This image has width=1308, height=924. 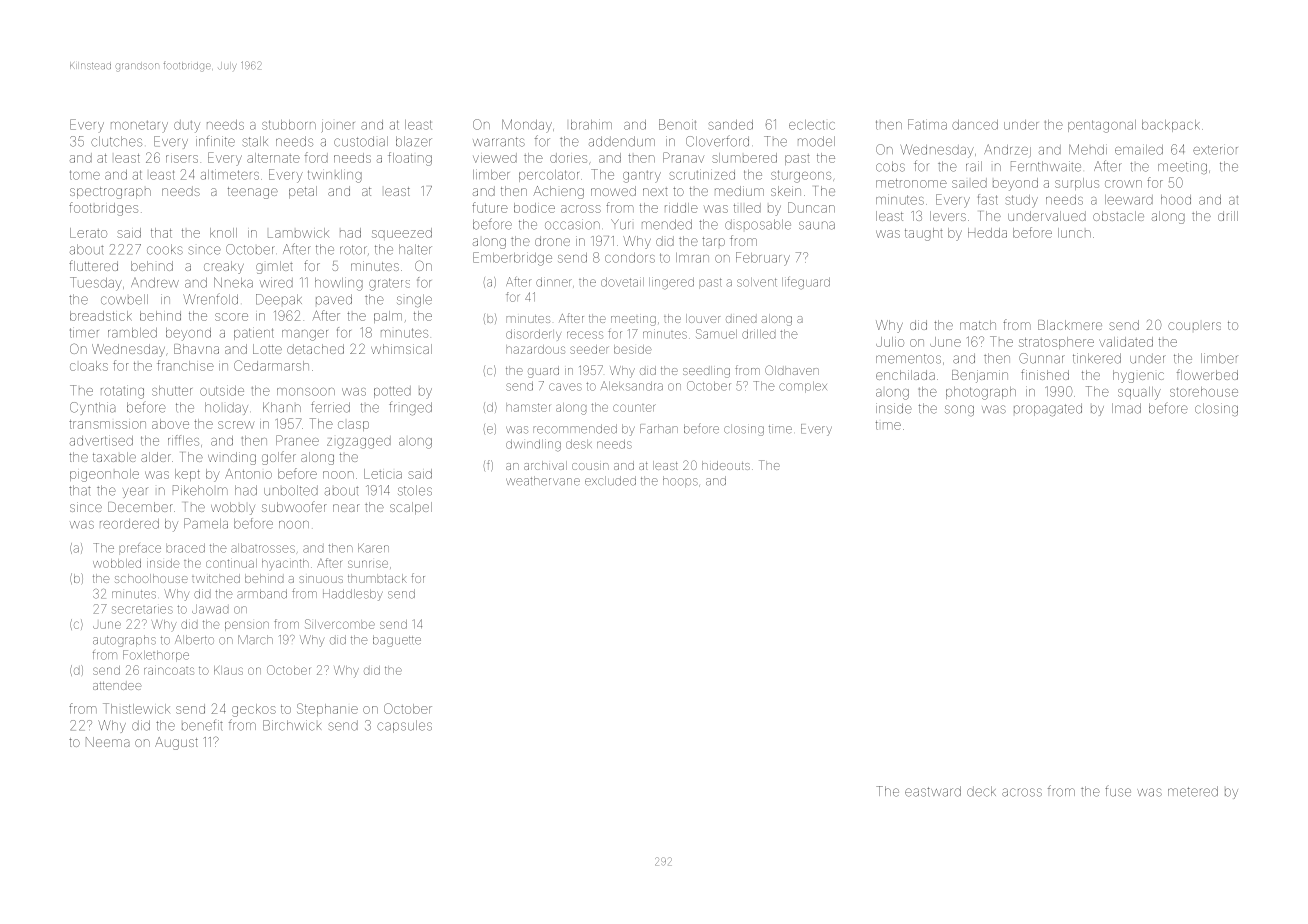 What do you see at coordinates (1193, 791) in the image?
I see `metered` at bounding box center [1193, 791].
